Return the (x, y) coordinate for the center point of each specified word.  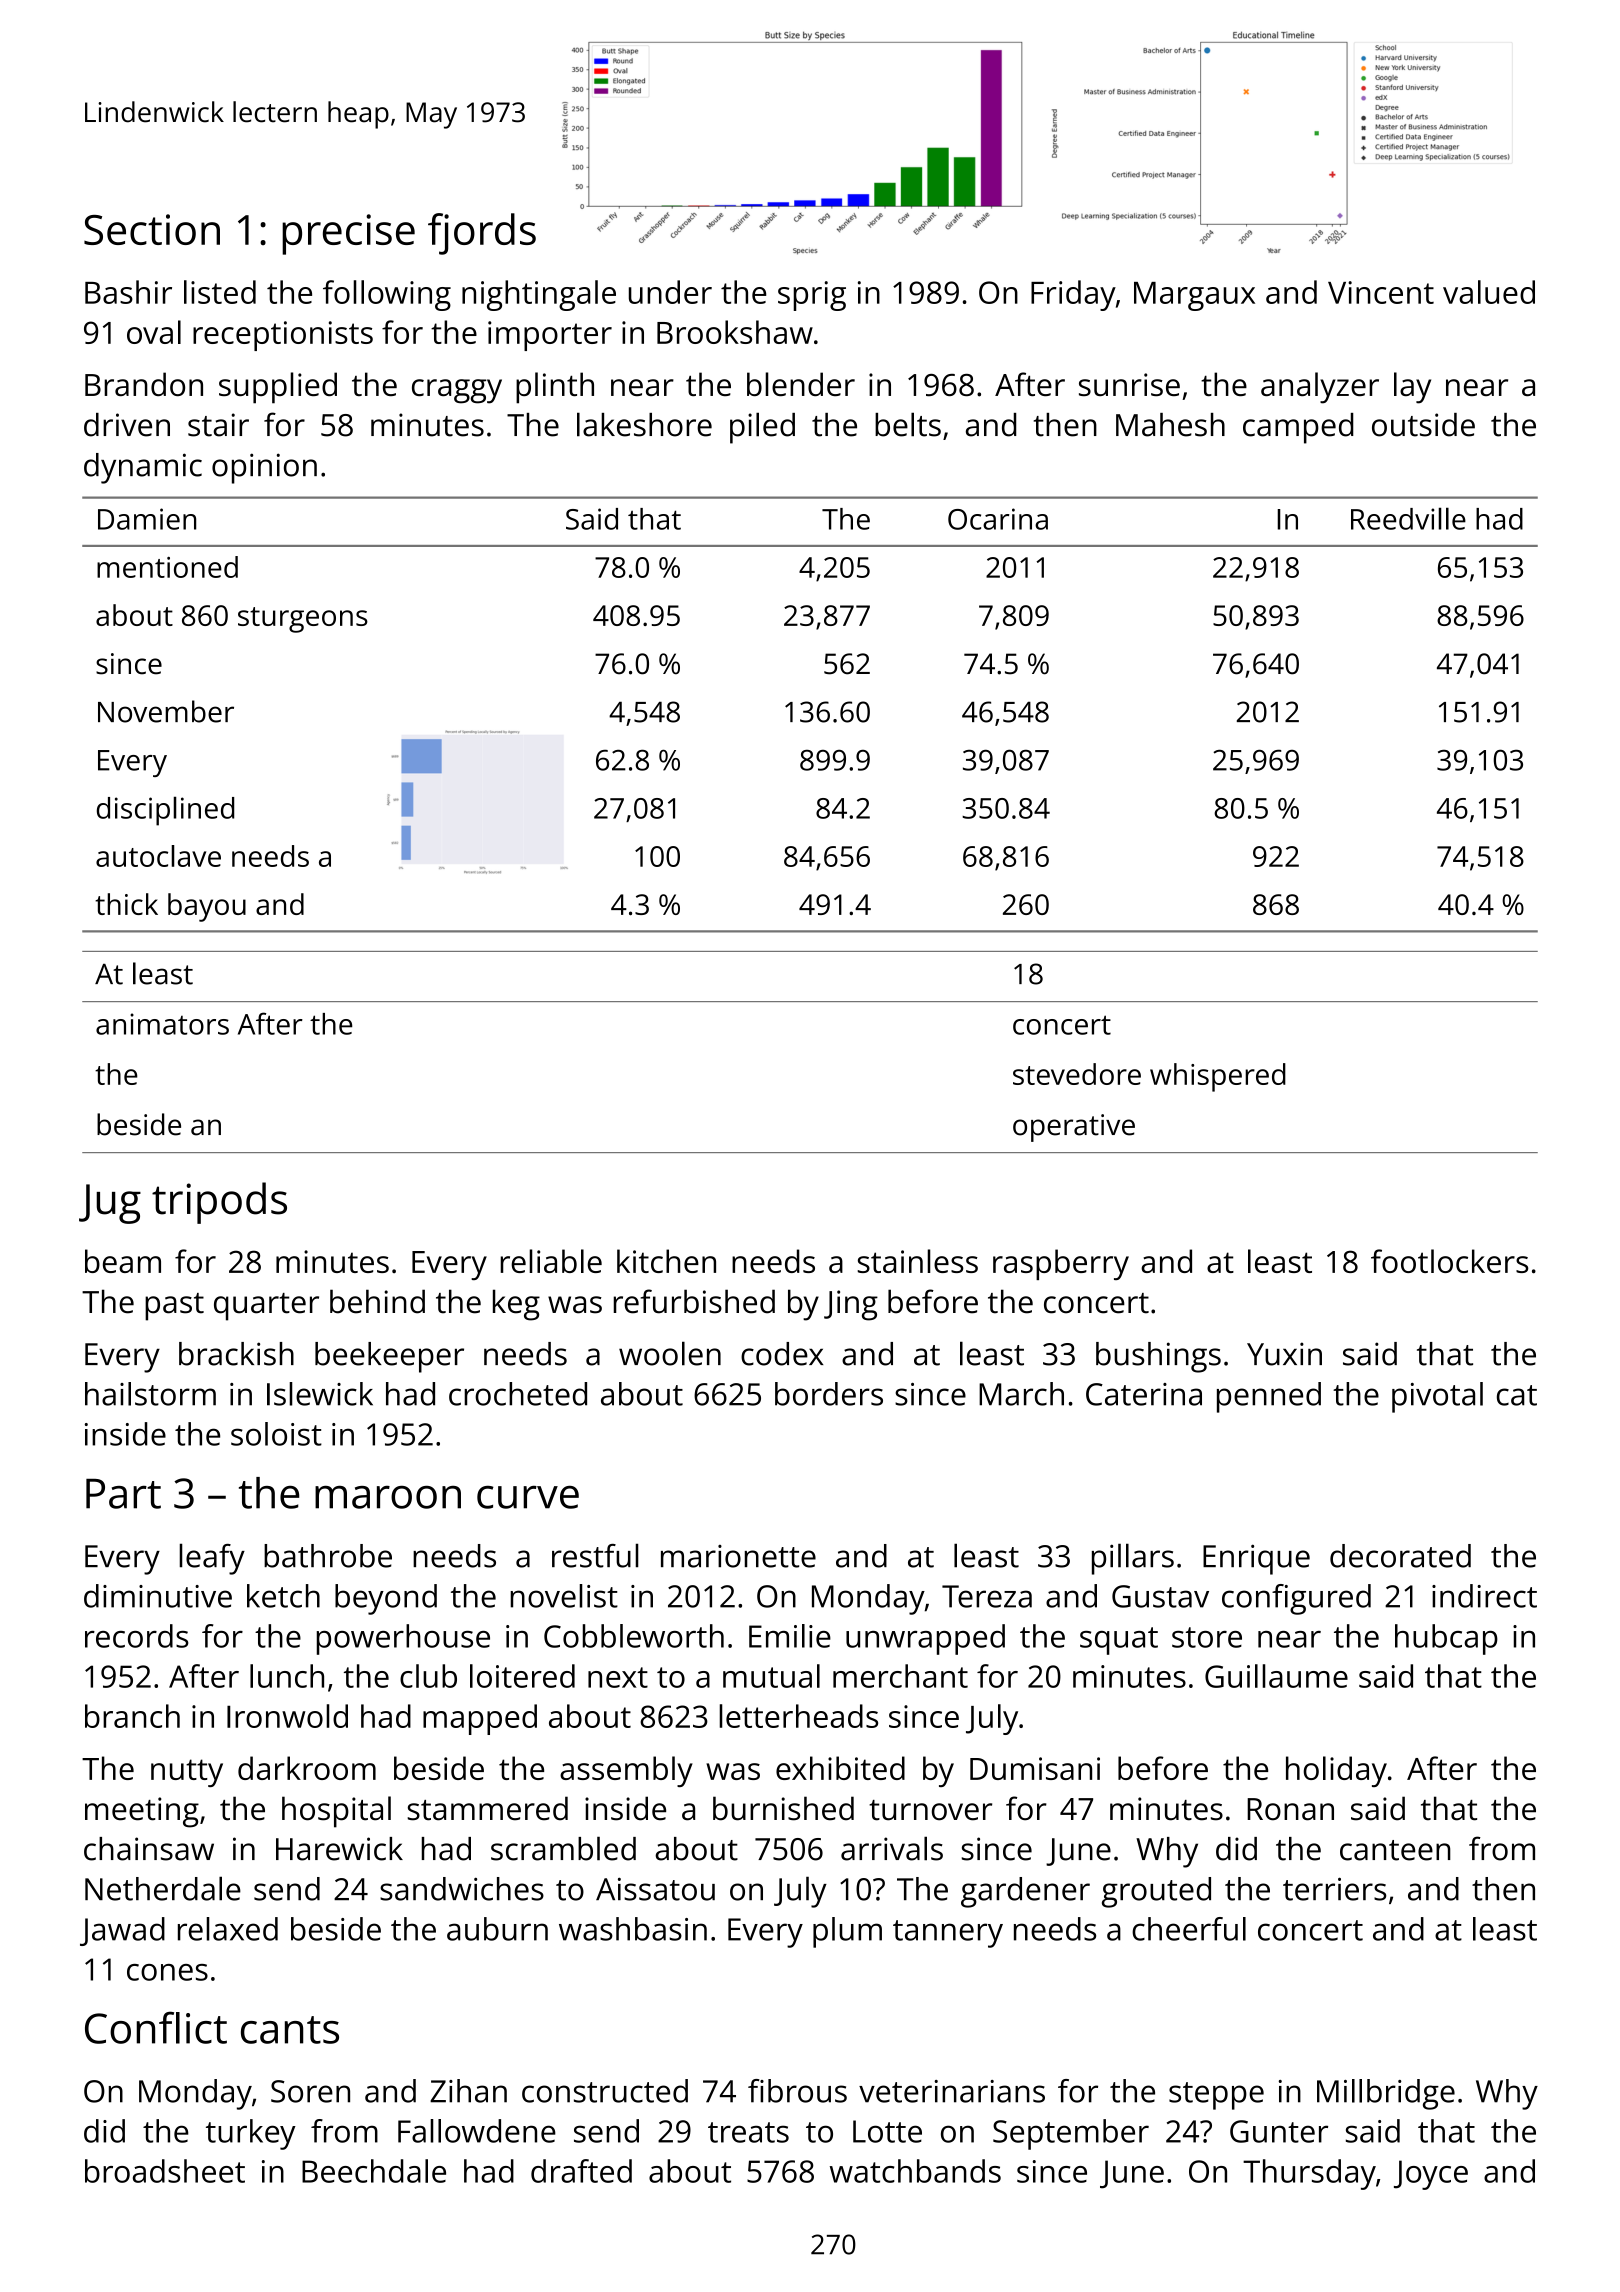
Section (152, 229)
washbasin (633, 1929)
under (670, 292)
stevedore (1077, 1074)
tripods (219, 1203)
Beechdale (374, 2171)
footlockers (1449, 1261)
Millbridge (1386, 2094)
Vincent (1381, 292)
